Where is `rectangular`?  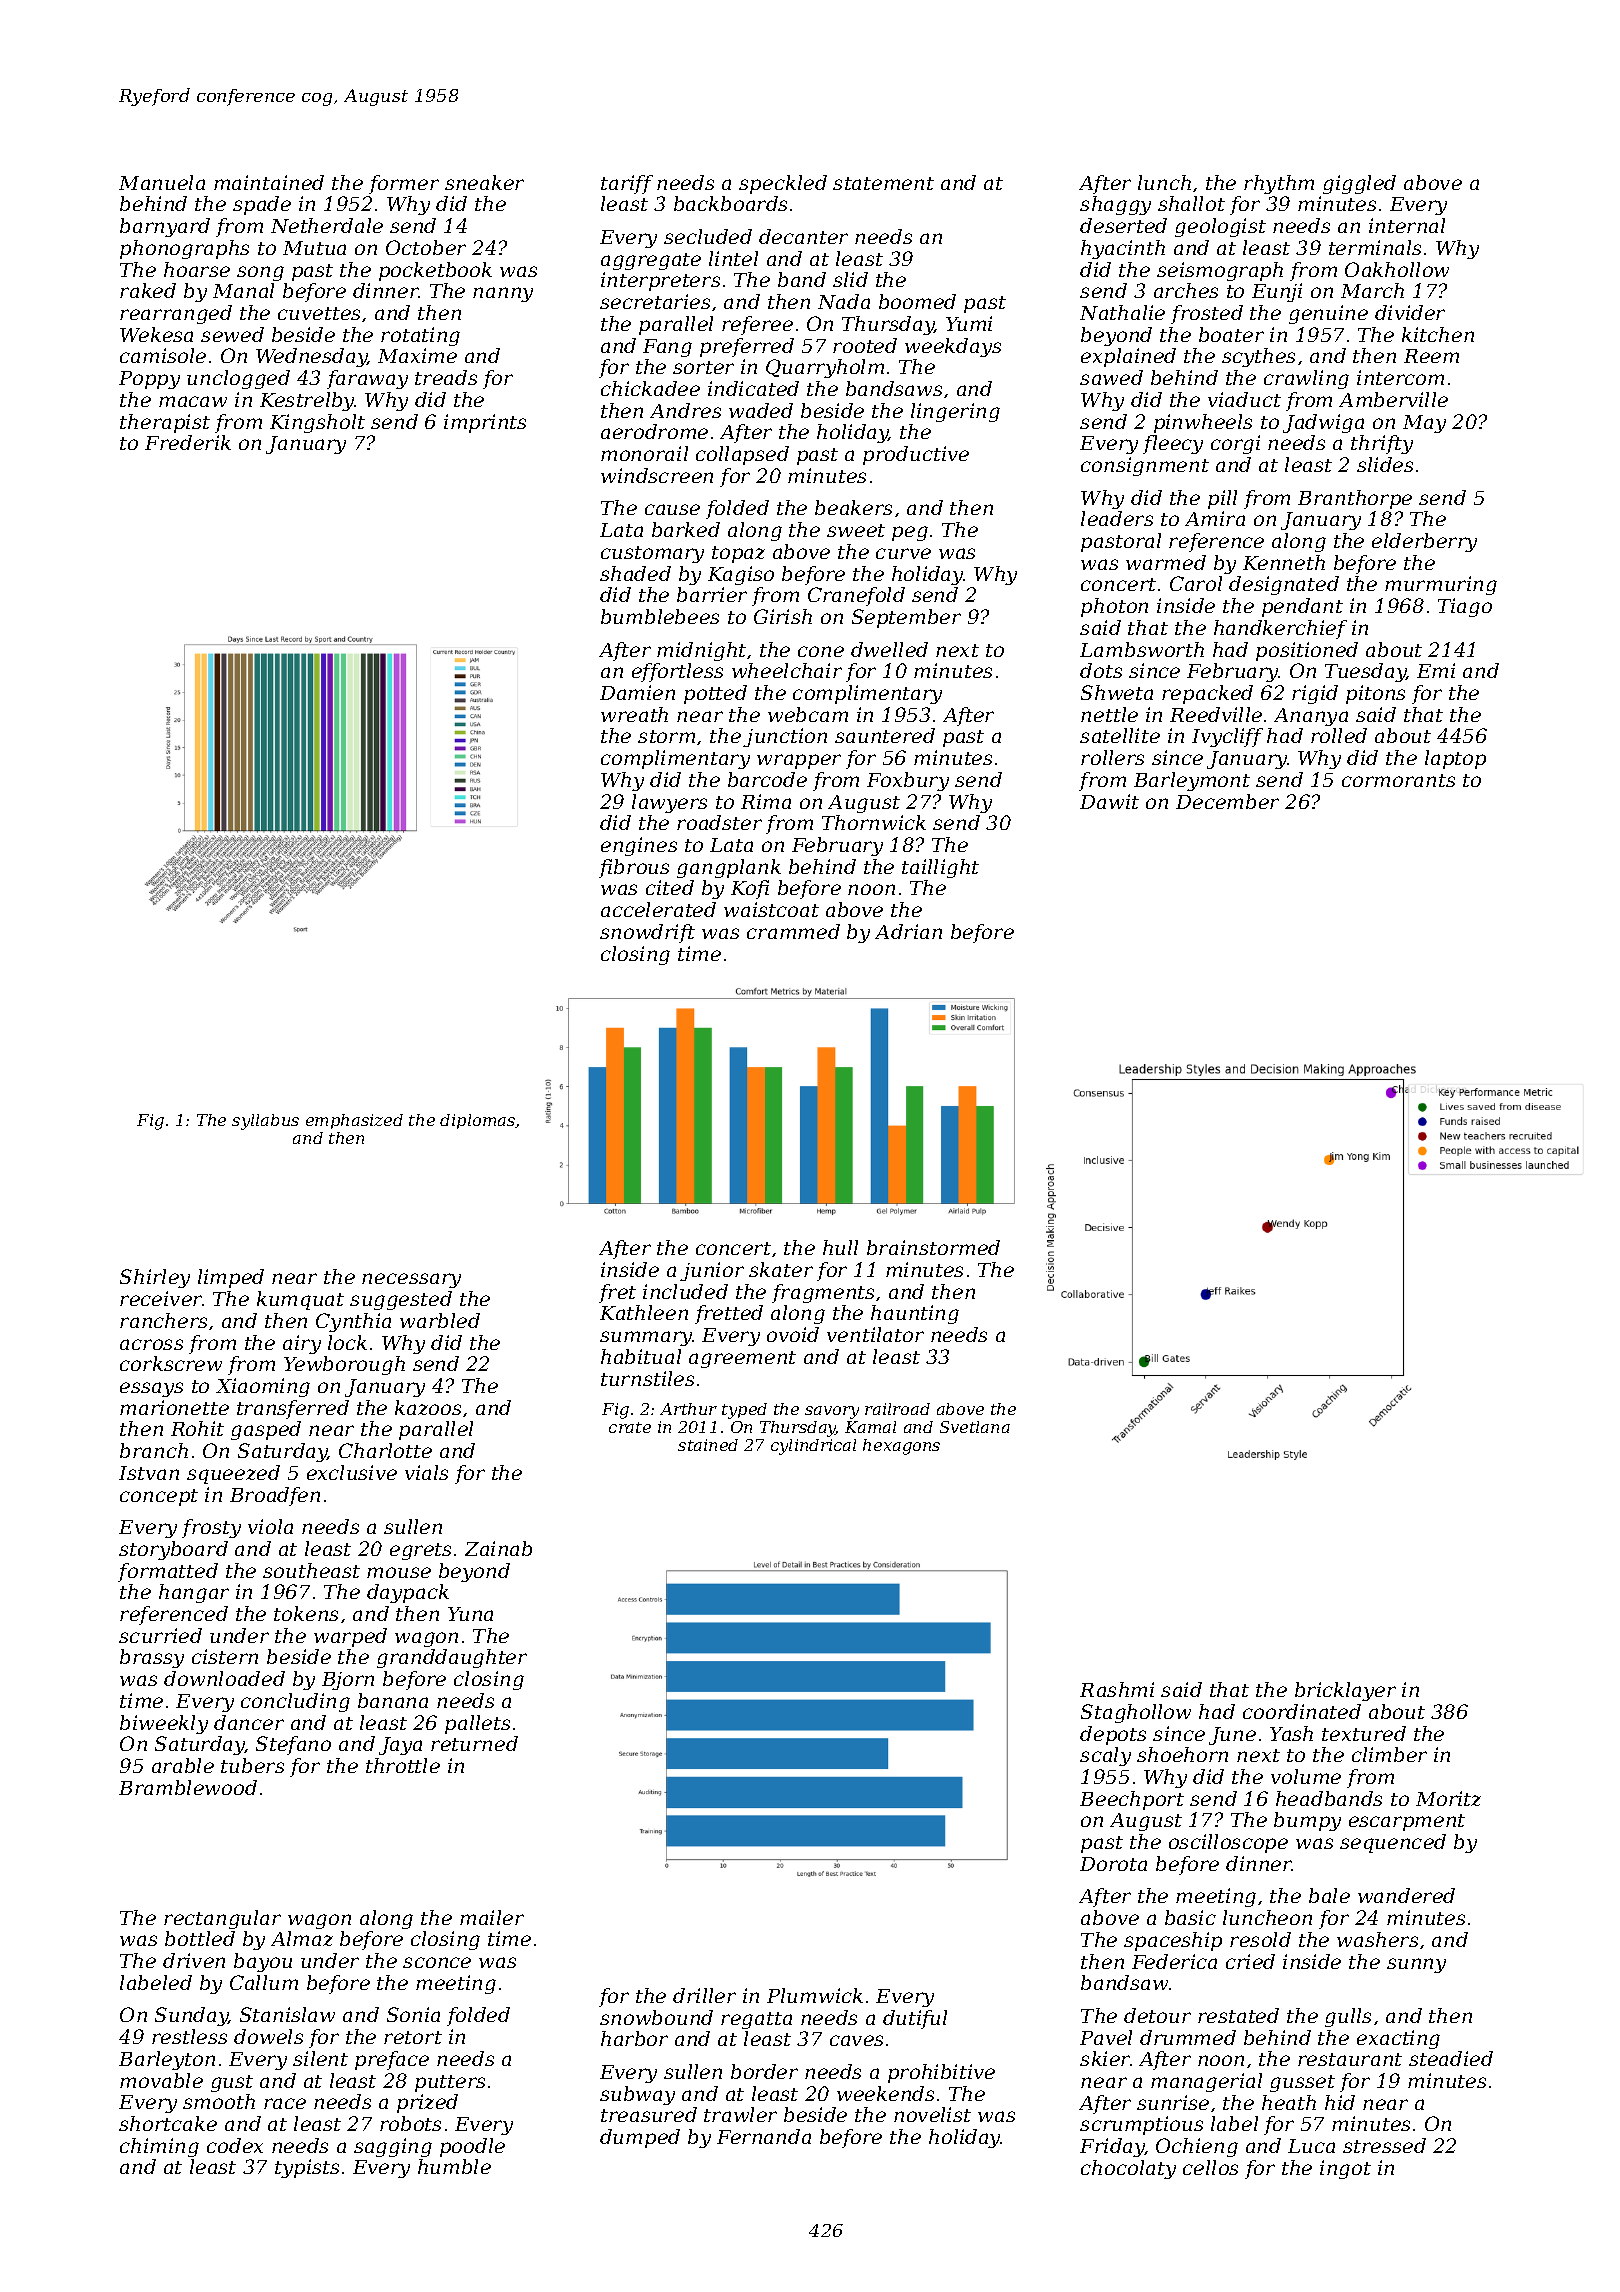 rectangular is located at coordinates (222, 1919).
